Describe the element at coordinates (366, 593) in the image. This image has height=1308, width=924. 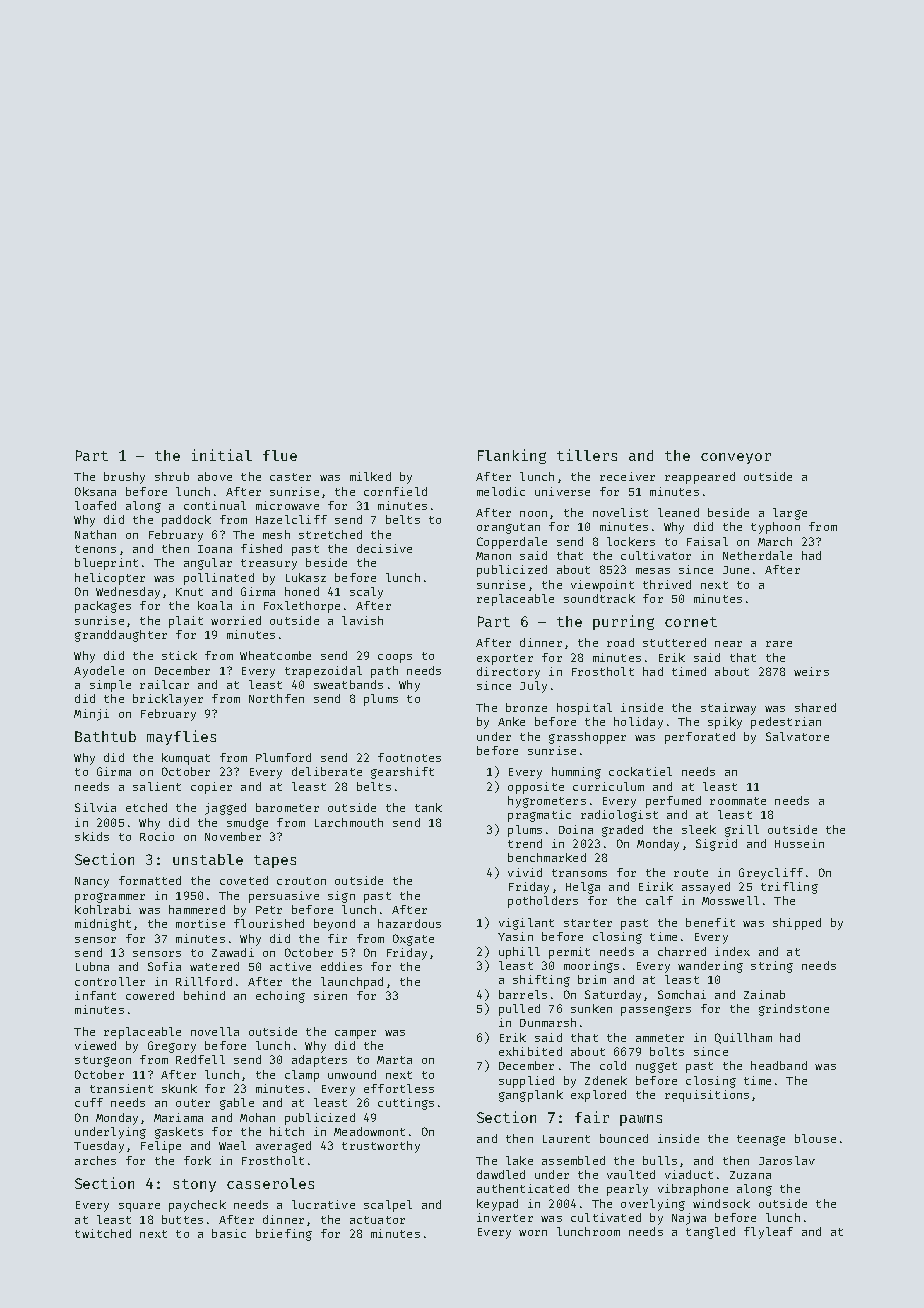
I see `scaly` at that location.
